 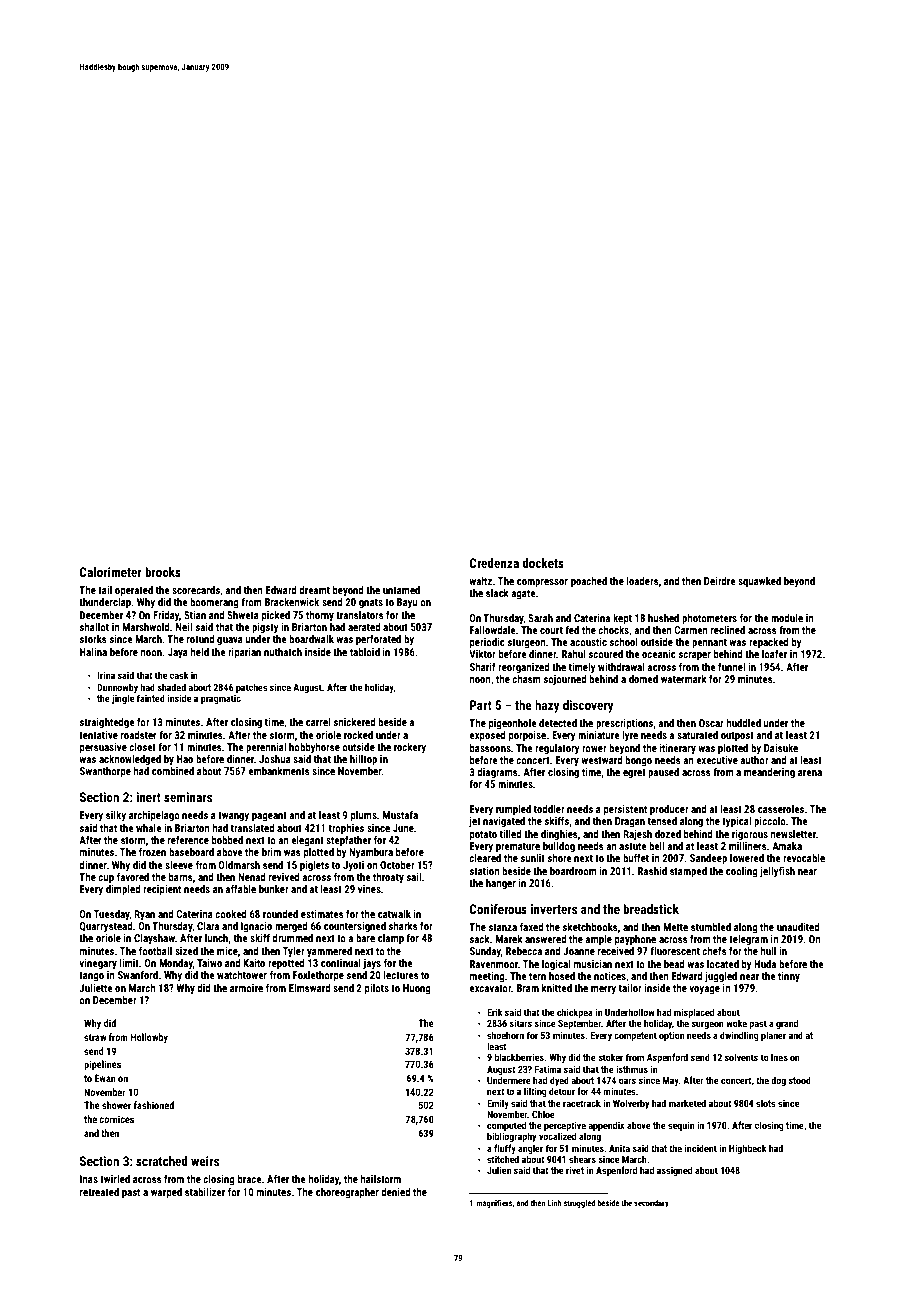 What do you see at coordinates (497, 773) in the screenshot?
I see `diagrams` at bounding box center [497, 773].
